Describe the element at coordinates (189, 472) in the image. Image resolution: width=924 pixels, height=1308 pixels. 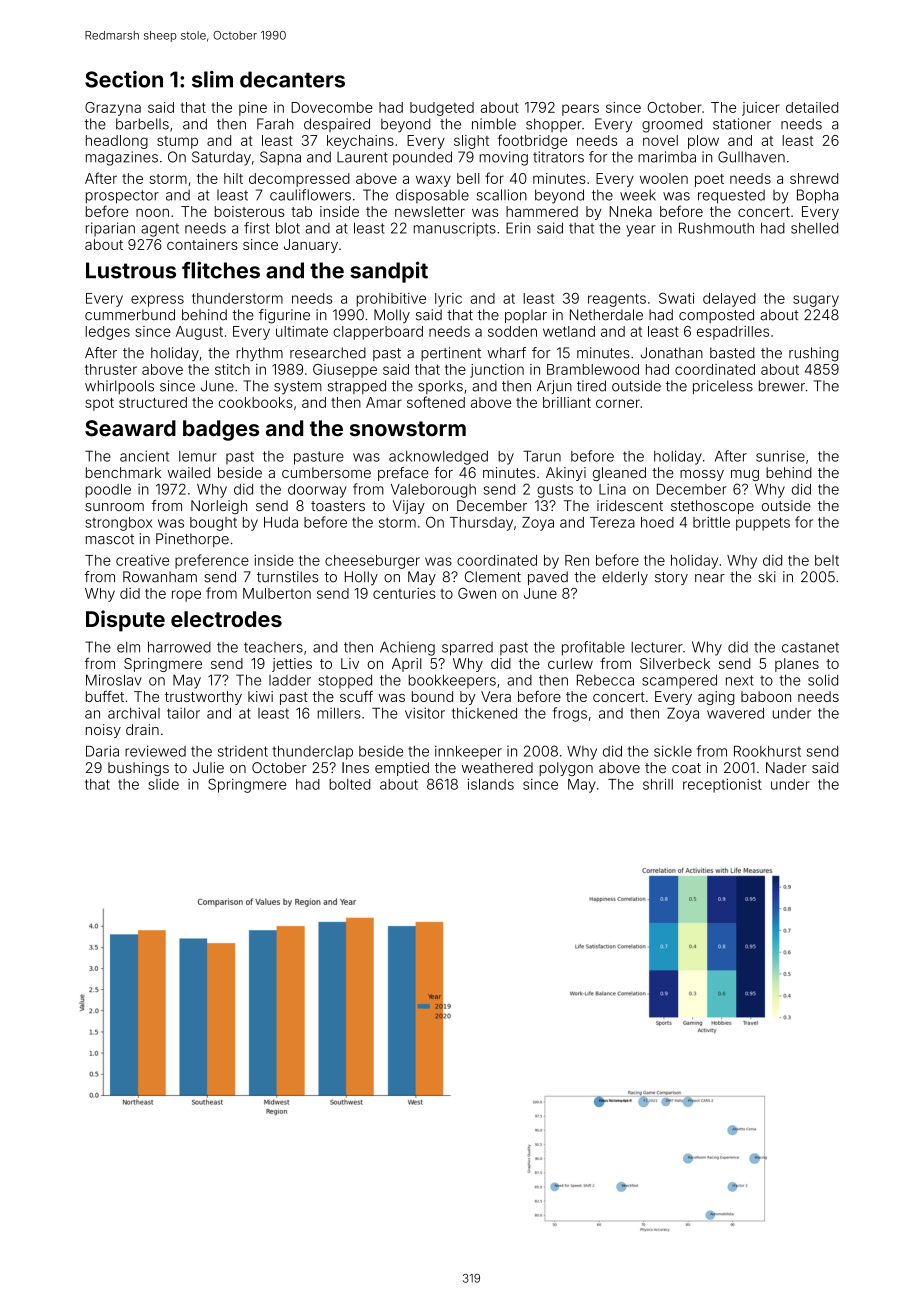
I see `wailed` at that location.
